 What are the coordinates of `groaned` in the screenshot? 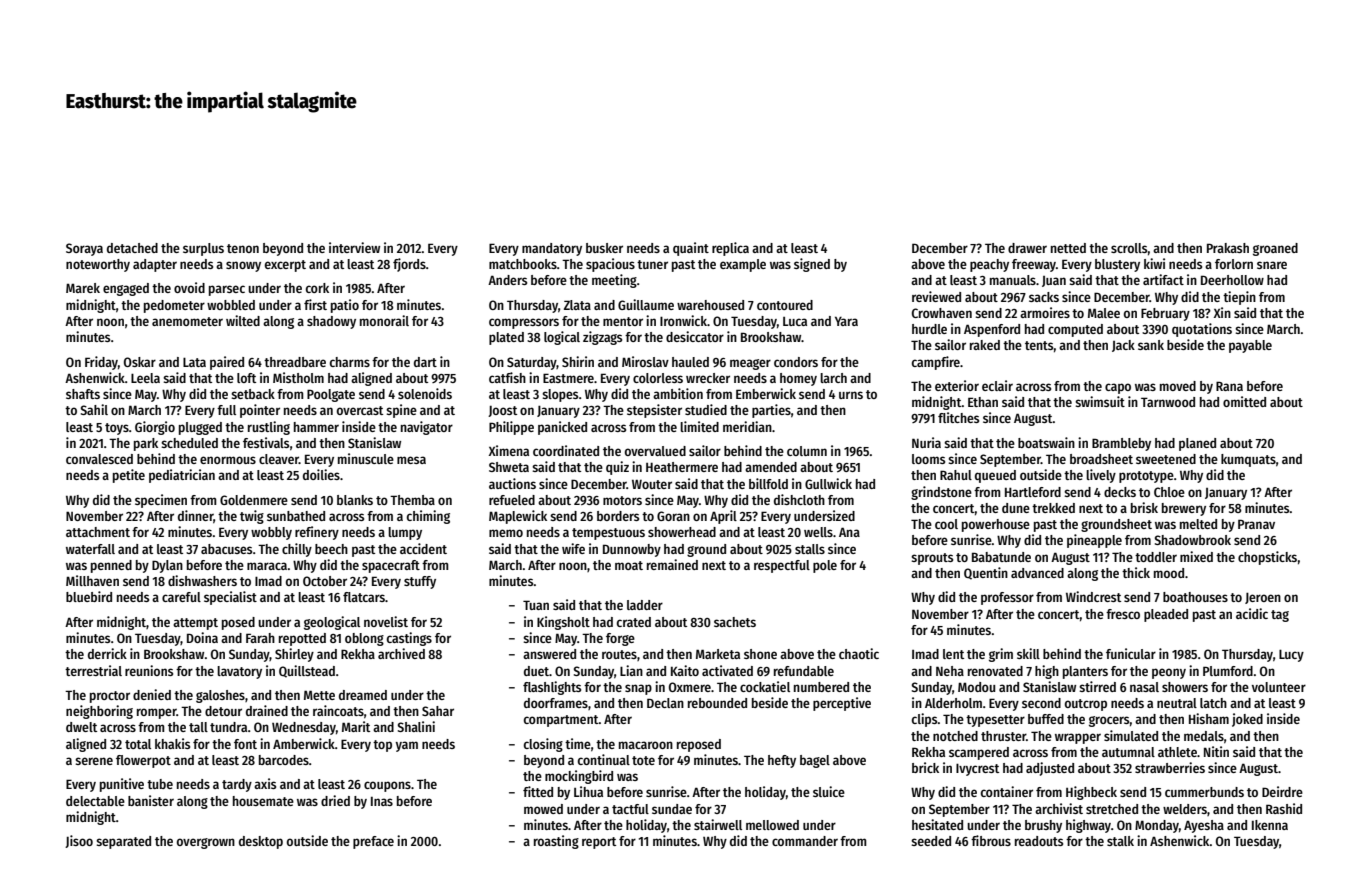 It's located at (1275, 249).
